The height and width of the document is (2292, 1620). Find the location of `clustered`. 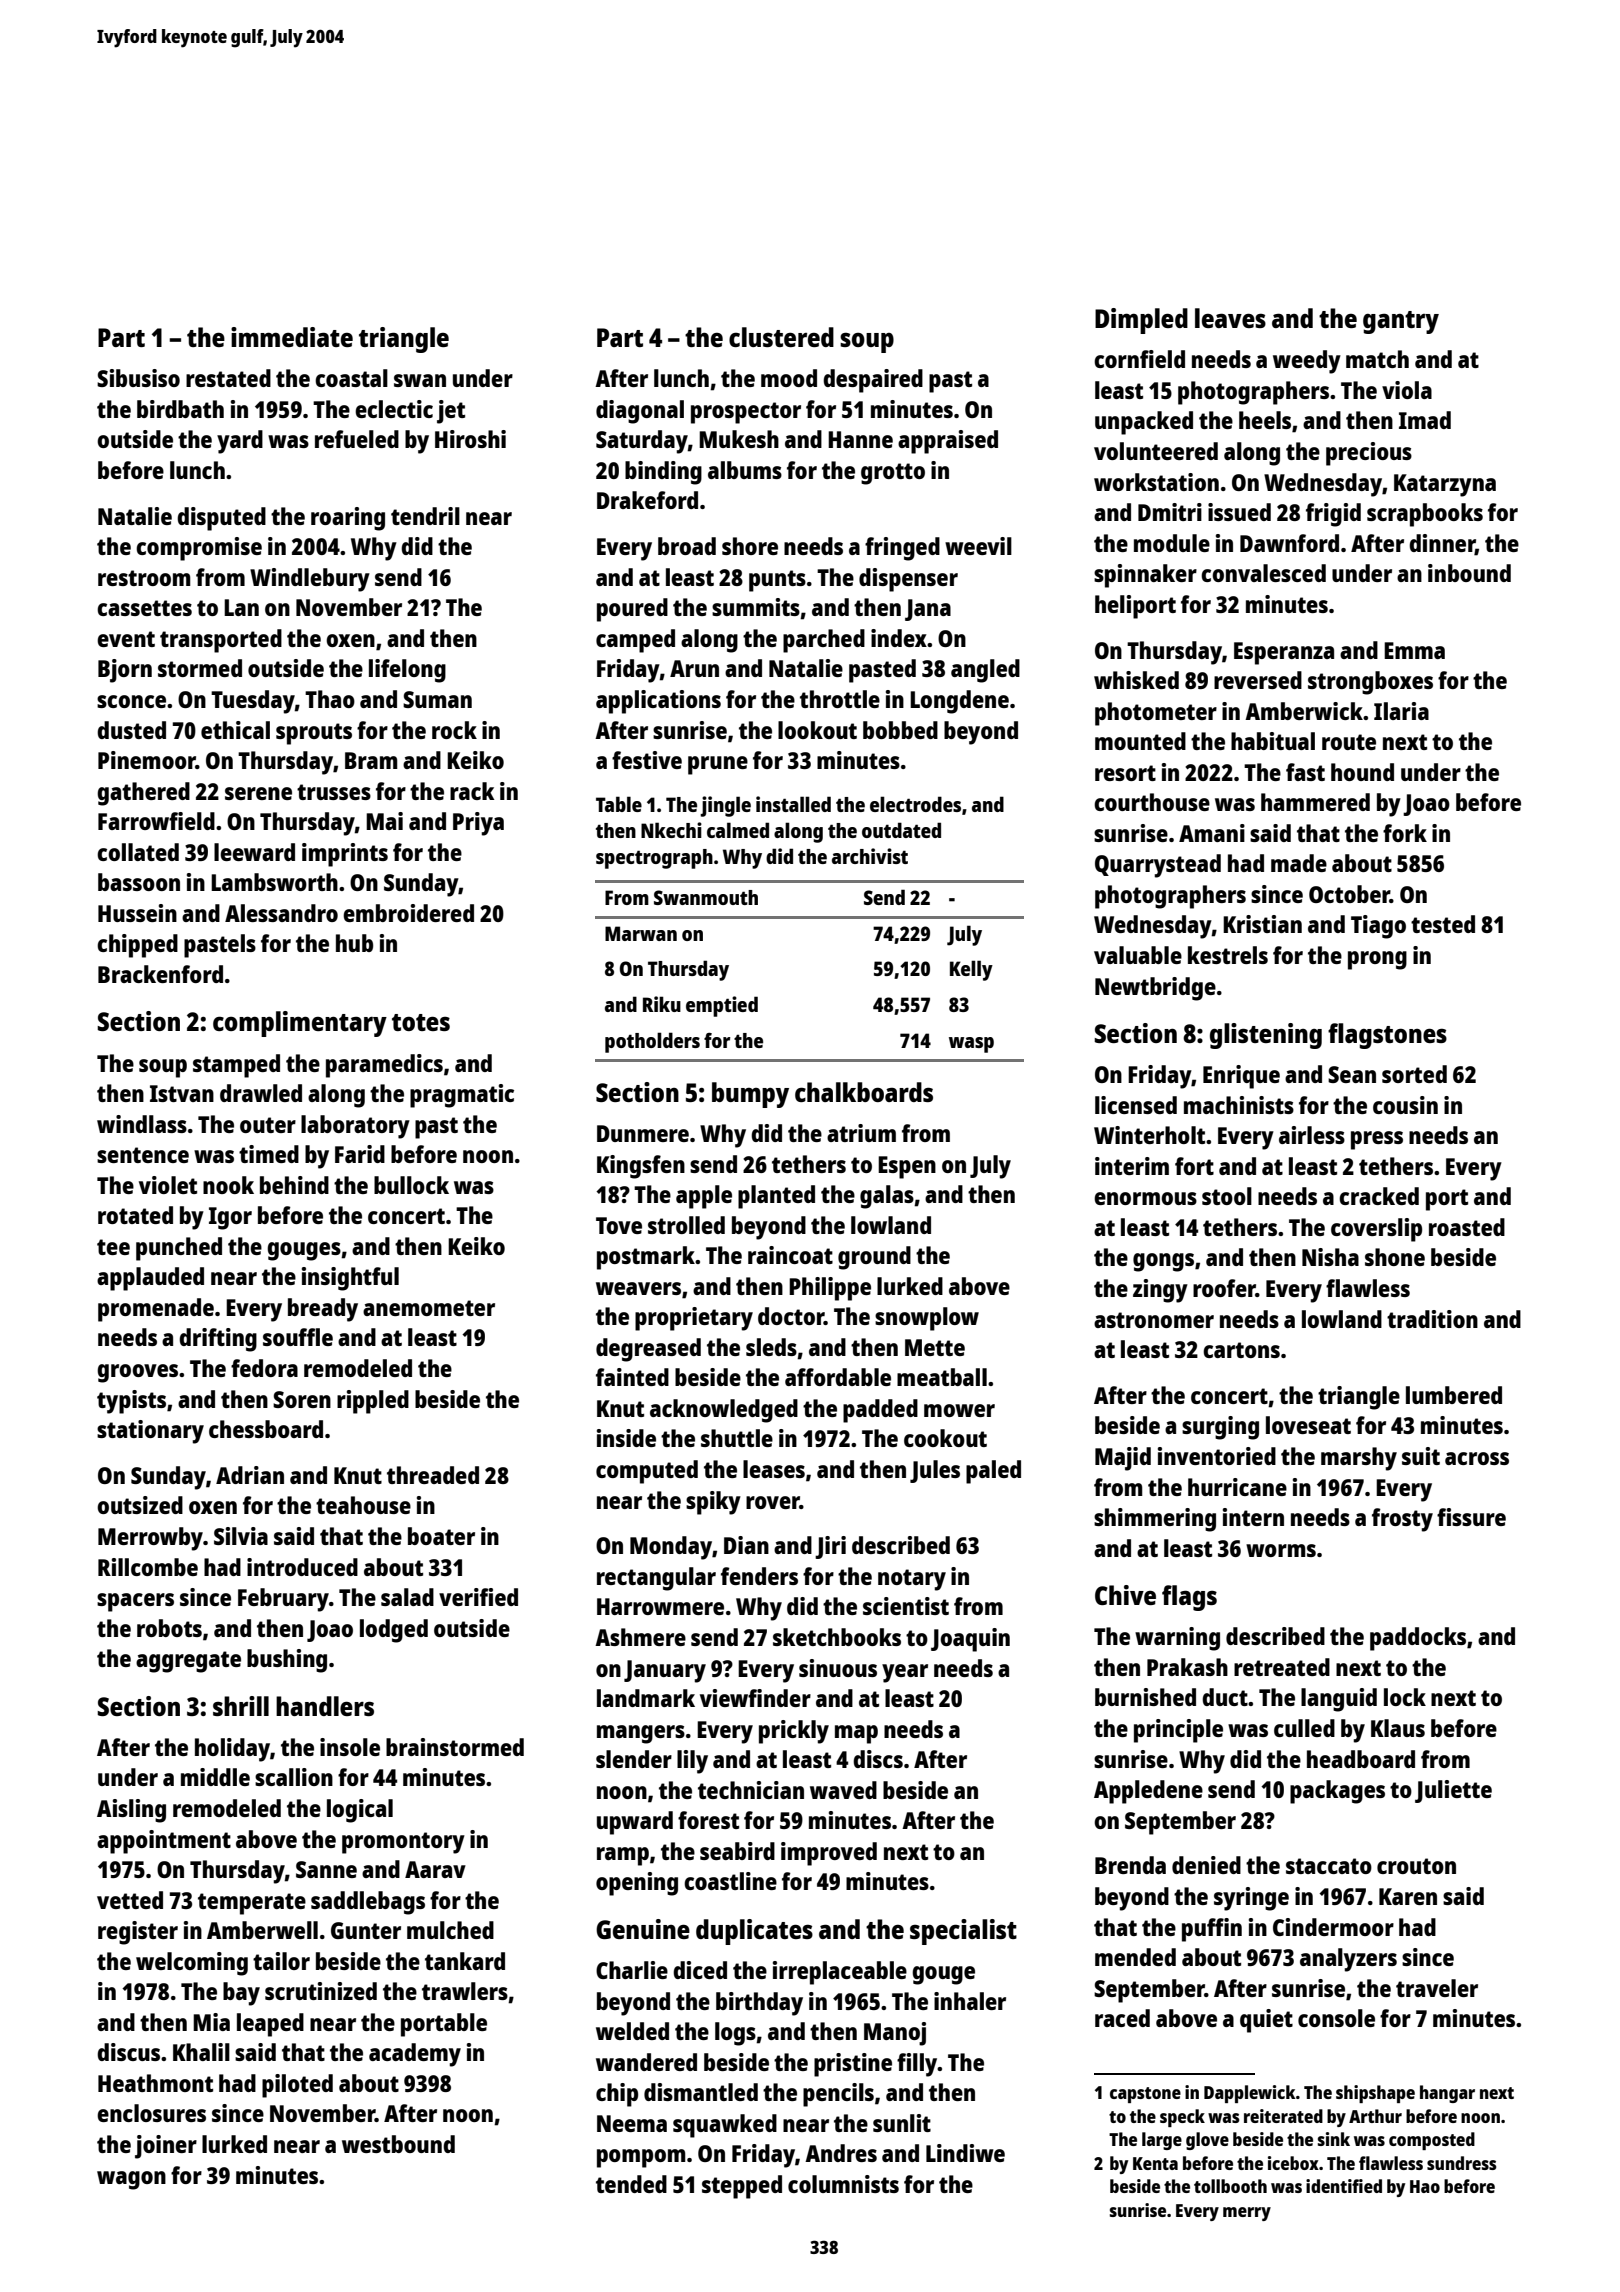

clustered is located at coordinates (781, 337).
